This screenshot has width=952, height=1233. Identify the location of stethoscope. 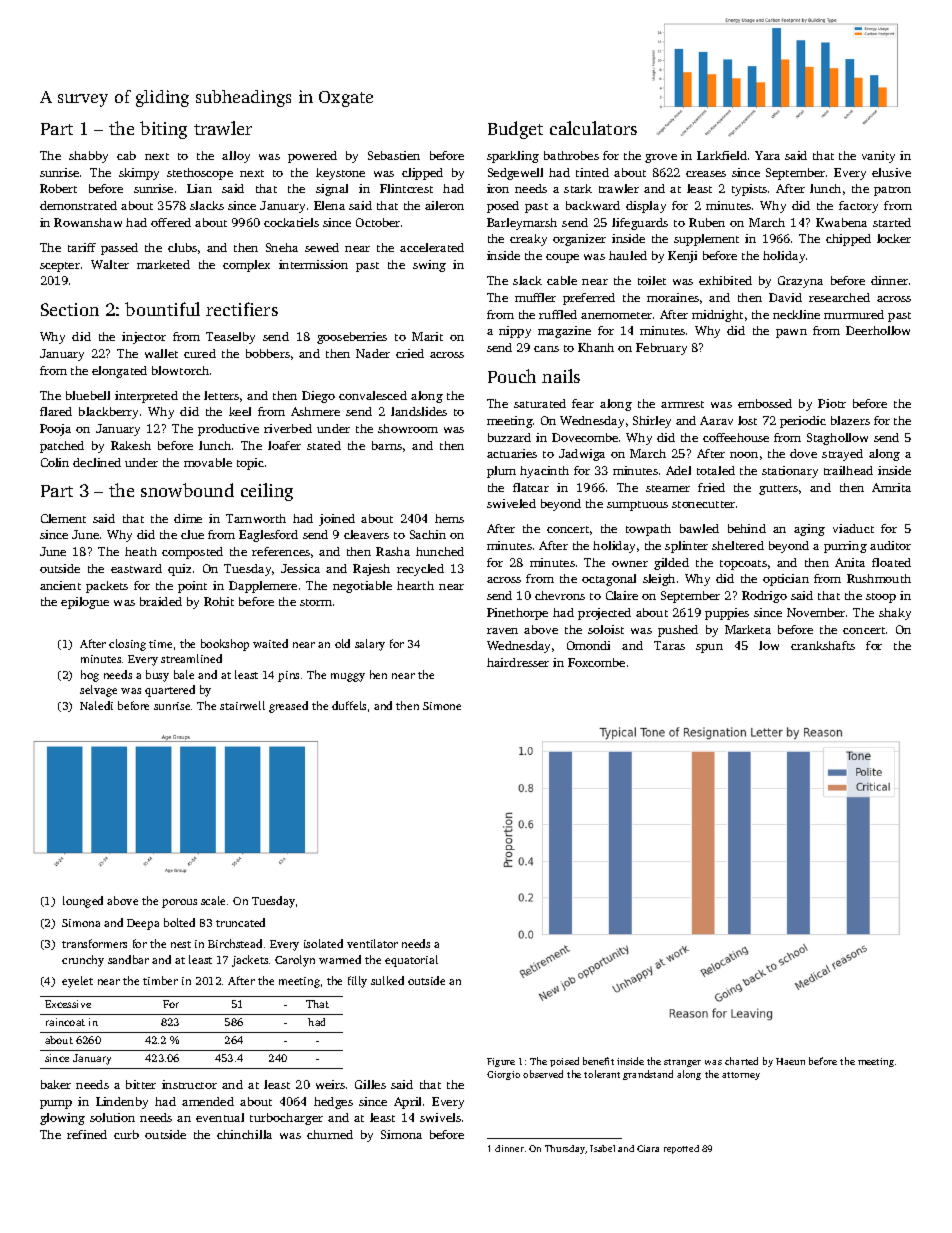
(200, 174).
